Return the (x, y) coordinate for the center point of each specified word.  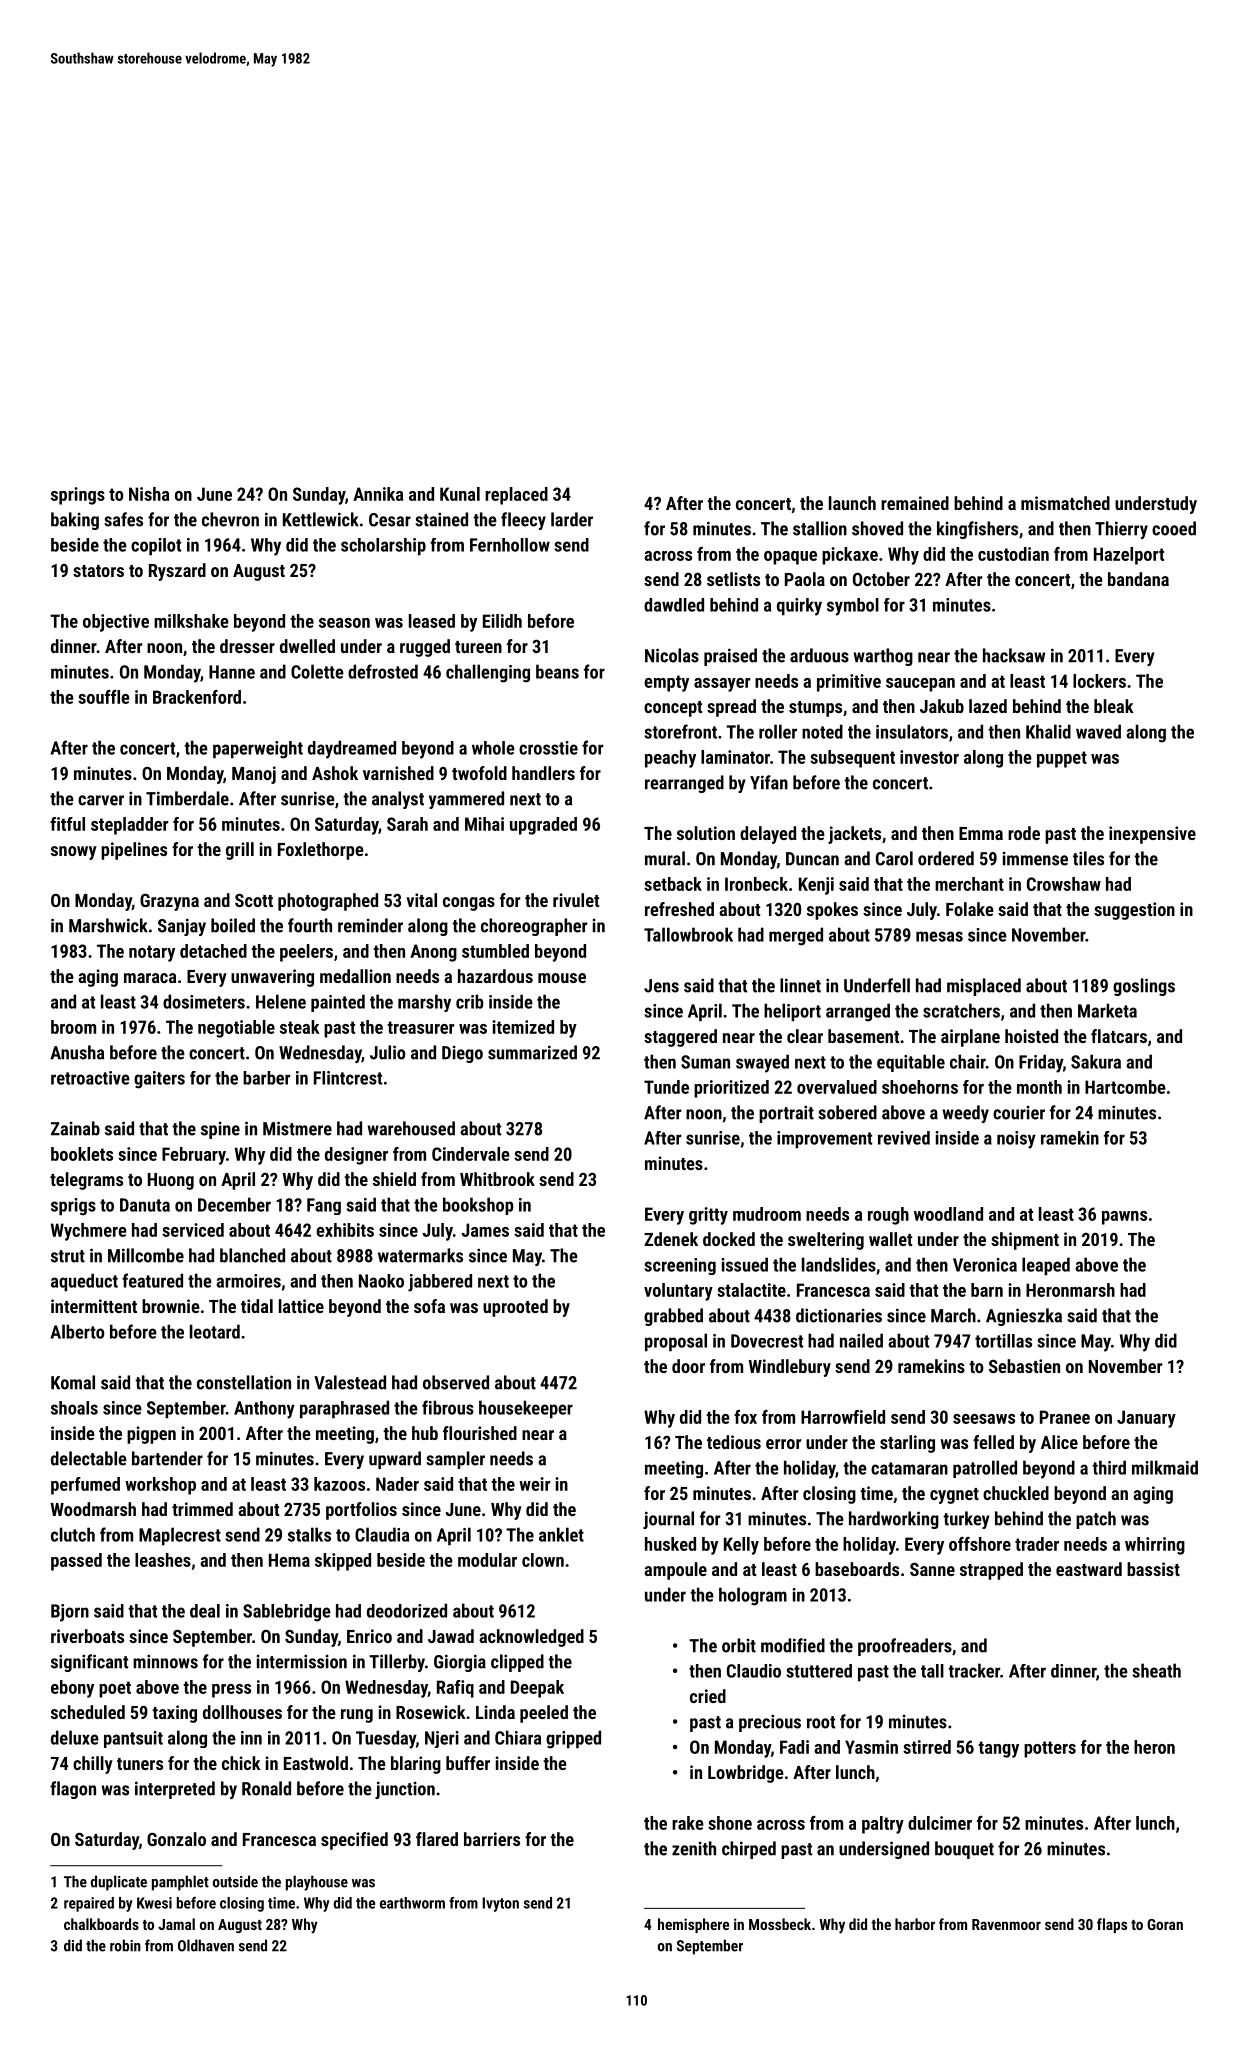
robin (125, 1945)
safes (123, 519)
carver (101, 800)
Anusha (77, 1052)
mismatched (1065, 503)
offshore (980, 1544)
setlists (733, 579)
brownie (171, 1306)
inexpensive (1152, 835)
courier (1019, 1113)
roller (778, 731)
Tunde (666, 1087)
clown (543, 1560)
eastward (1089, 1569)
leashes (163, 1560)
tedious (734, 1442)
